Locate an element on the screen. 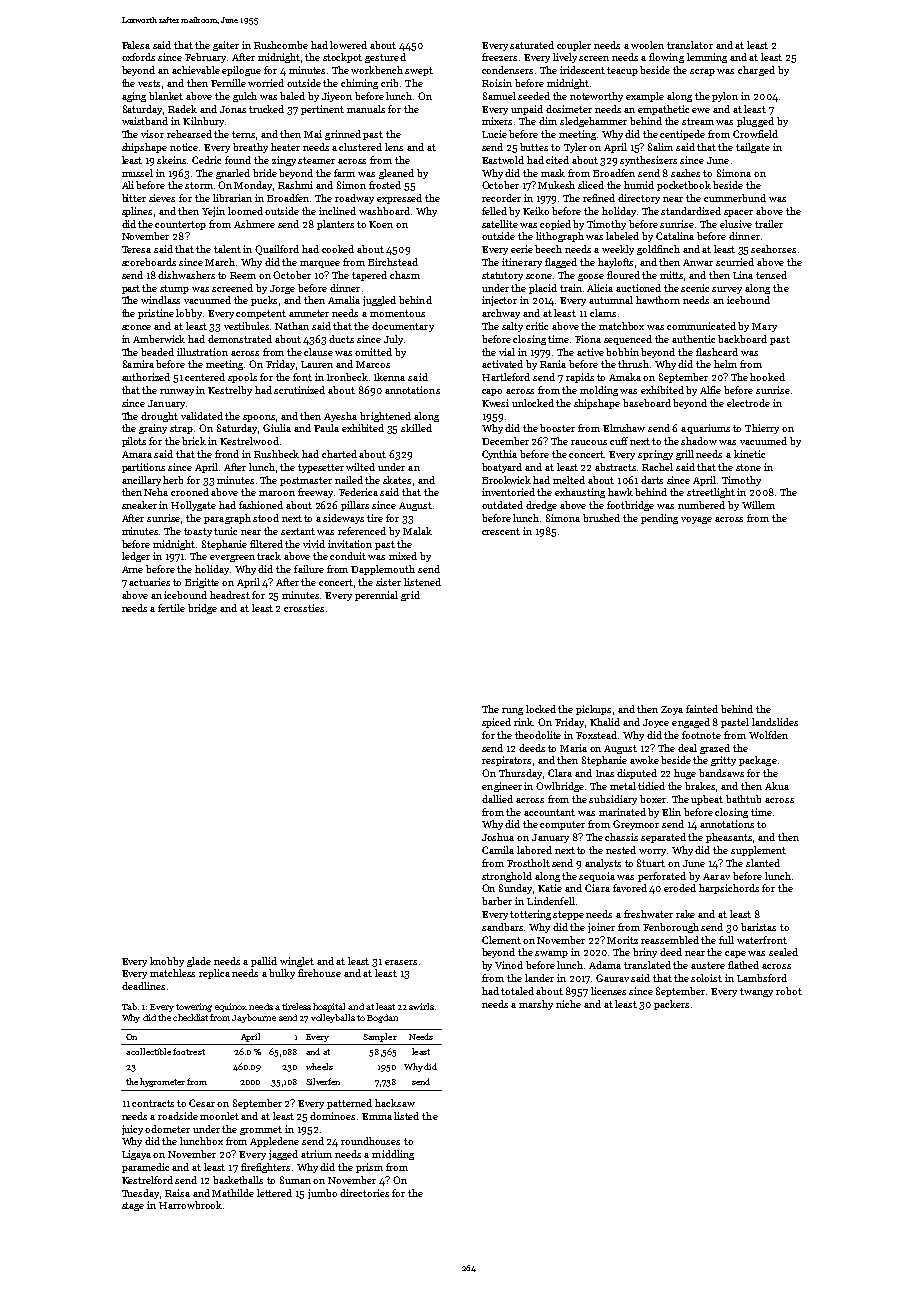 This screenshot has width=924, height=1308. cummerbund is located at coordinates (735, 198).
